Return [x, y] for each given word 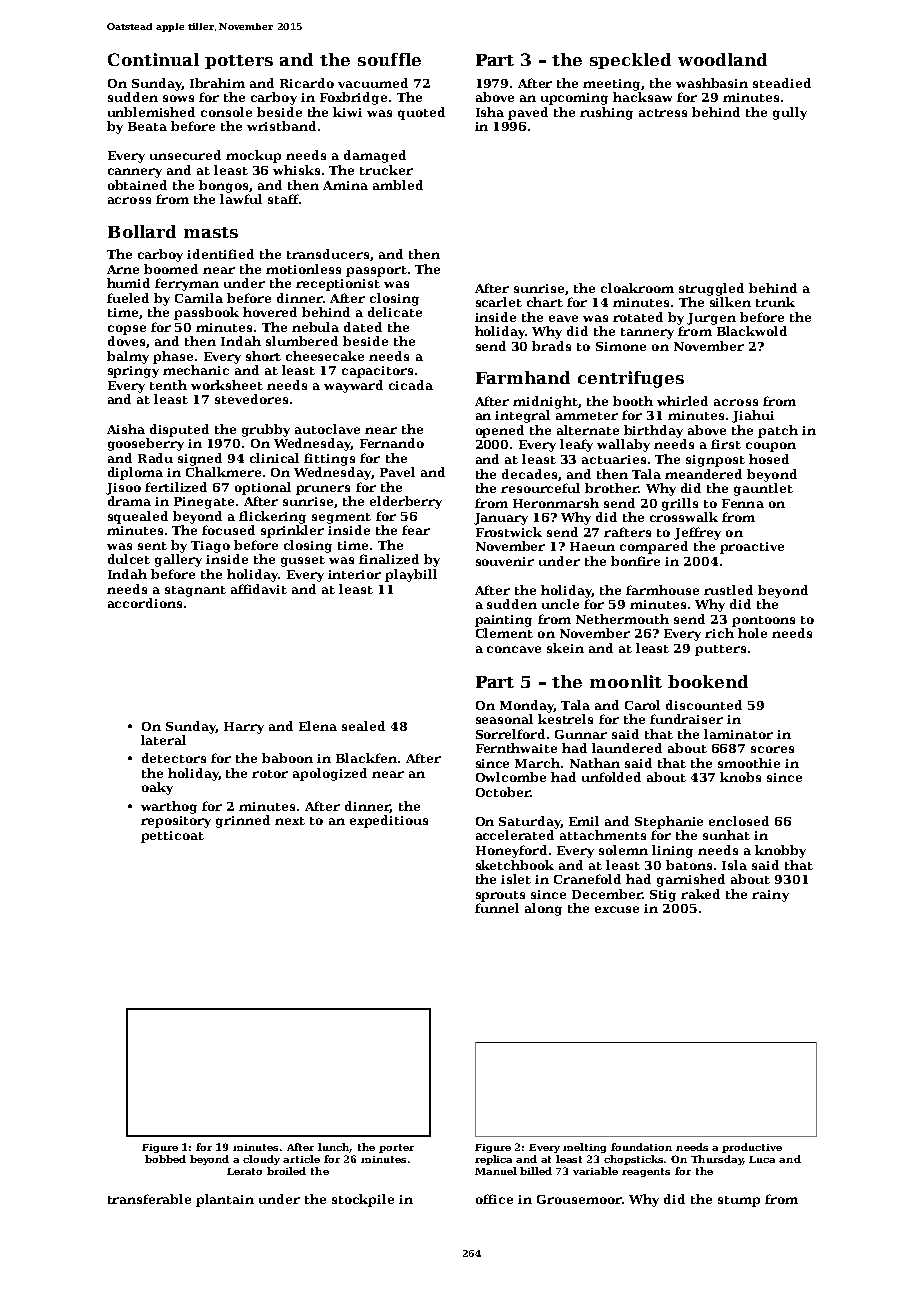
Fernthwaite [516, 748]
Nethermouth [622, 619]
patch [778, 431]
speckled [630, 61]
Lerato [244, 1171]
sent [152, 546]
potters [239, 62]
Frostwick [509, 532]
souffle [389, 59]
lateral [163, 740]
